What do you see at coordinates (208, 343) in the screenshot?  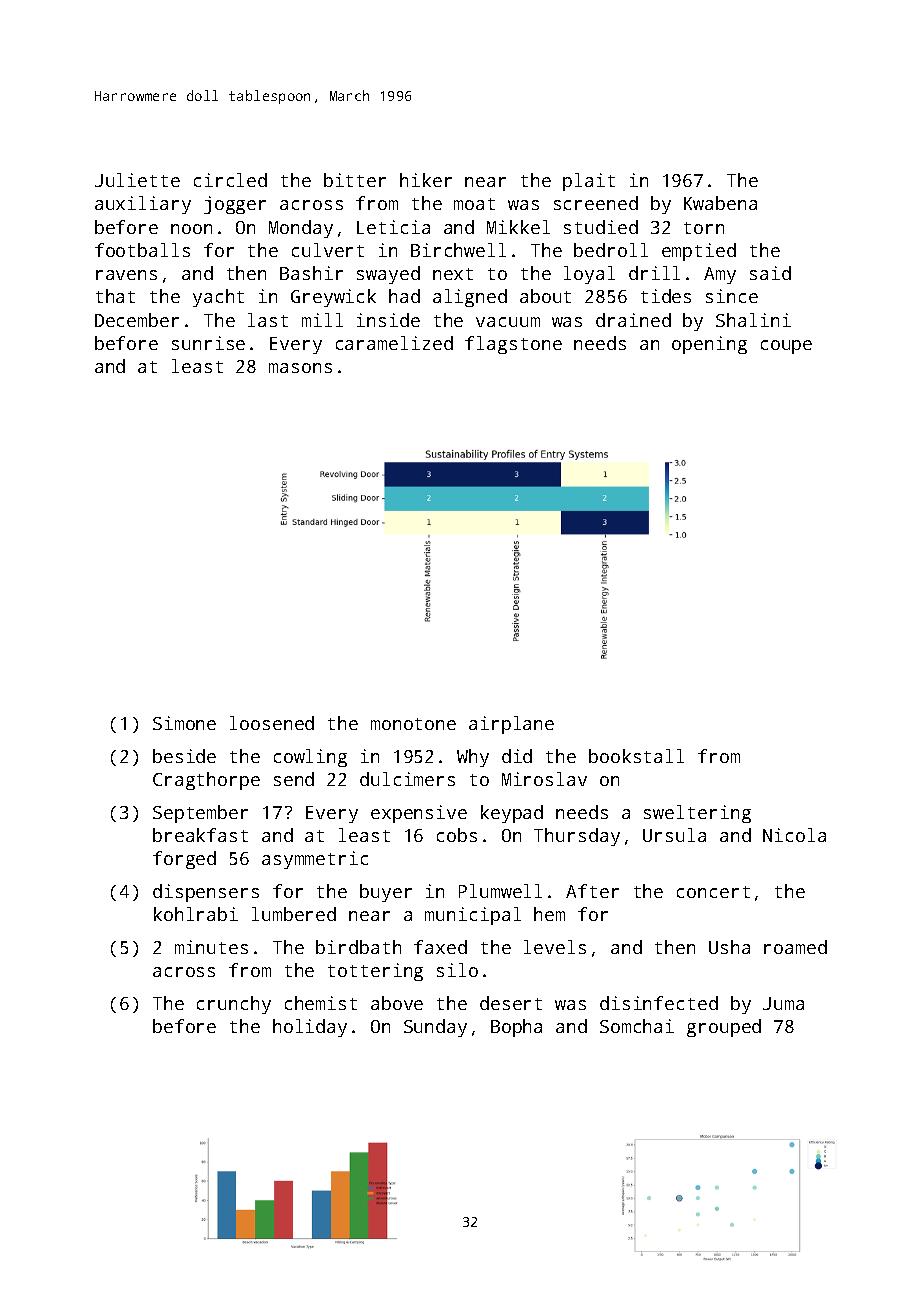 I see `sunrise` at bounding box center [208, 343].
